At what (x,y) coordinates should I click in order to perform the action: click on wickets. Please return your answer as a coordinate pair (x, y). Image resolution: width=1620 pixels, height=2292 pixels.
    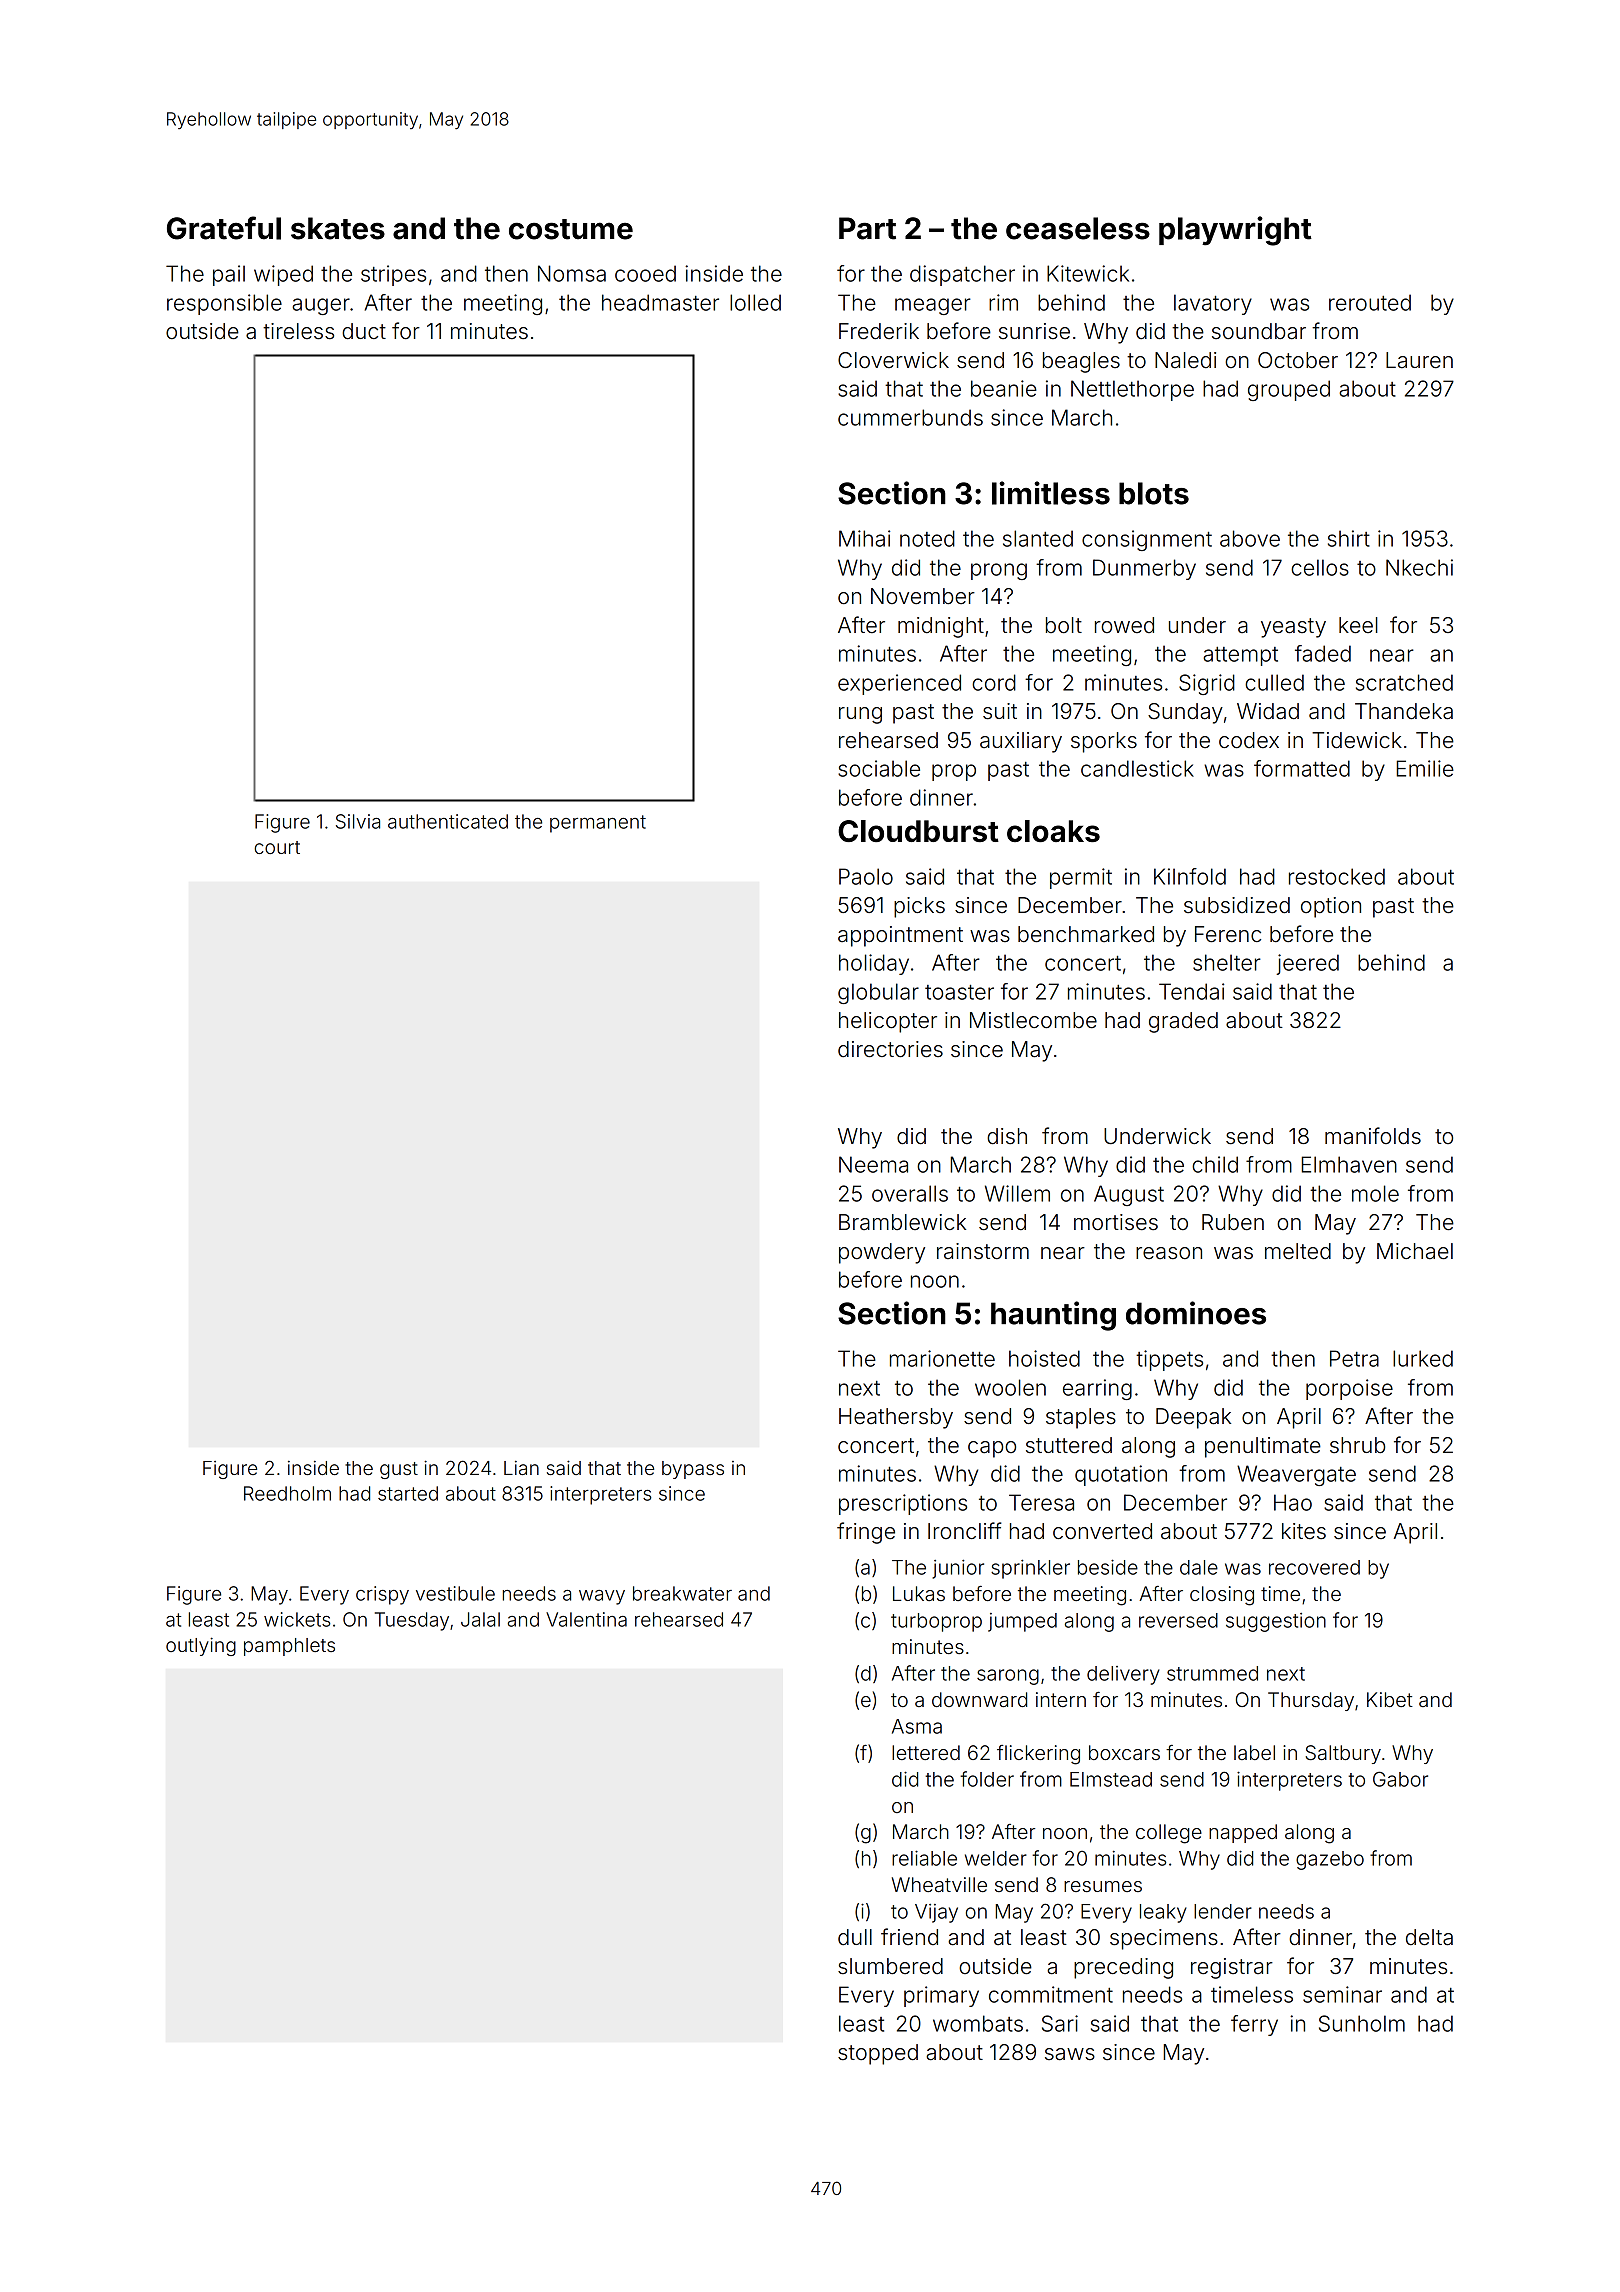
    Looking at the image, I should click on (297, 1619).
